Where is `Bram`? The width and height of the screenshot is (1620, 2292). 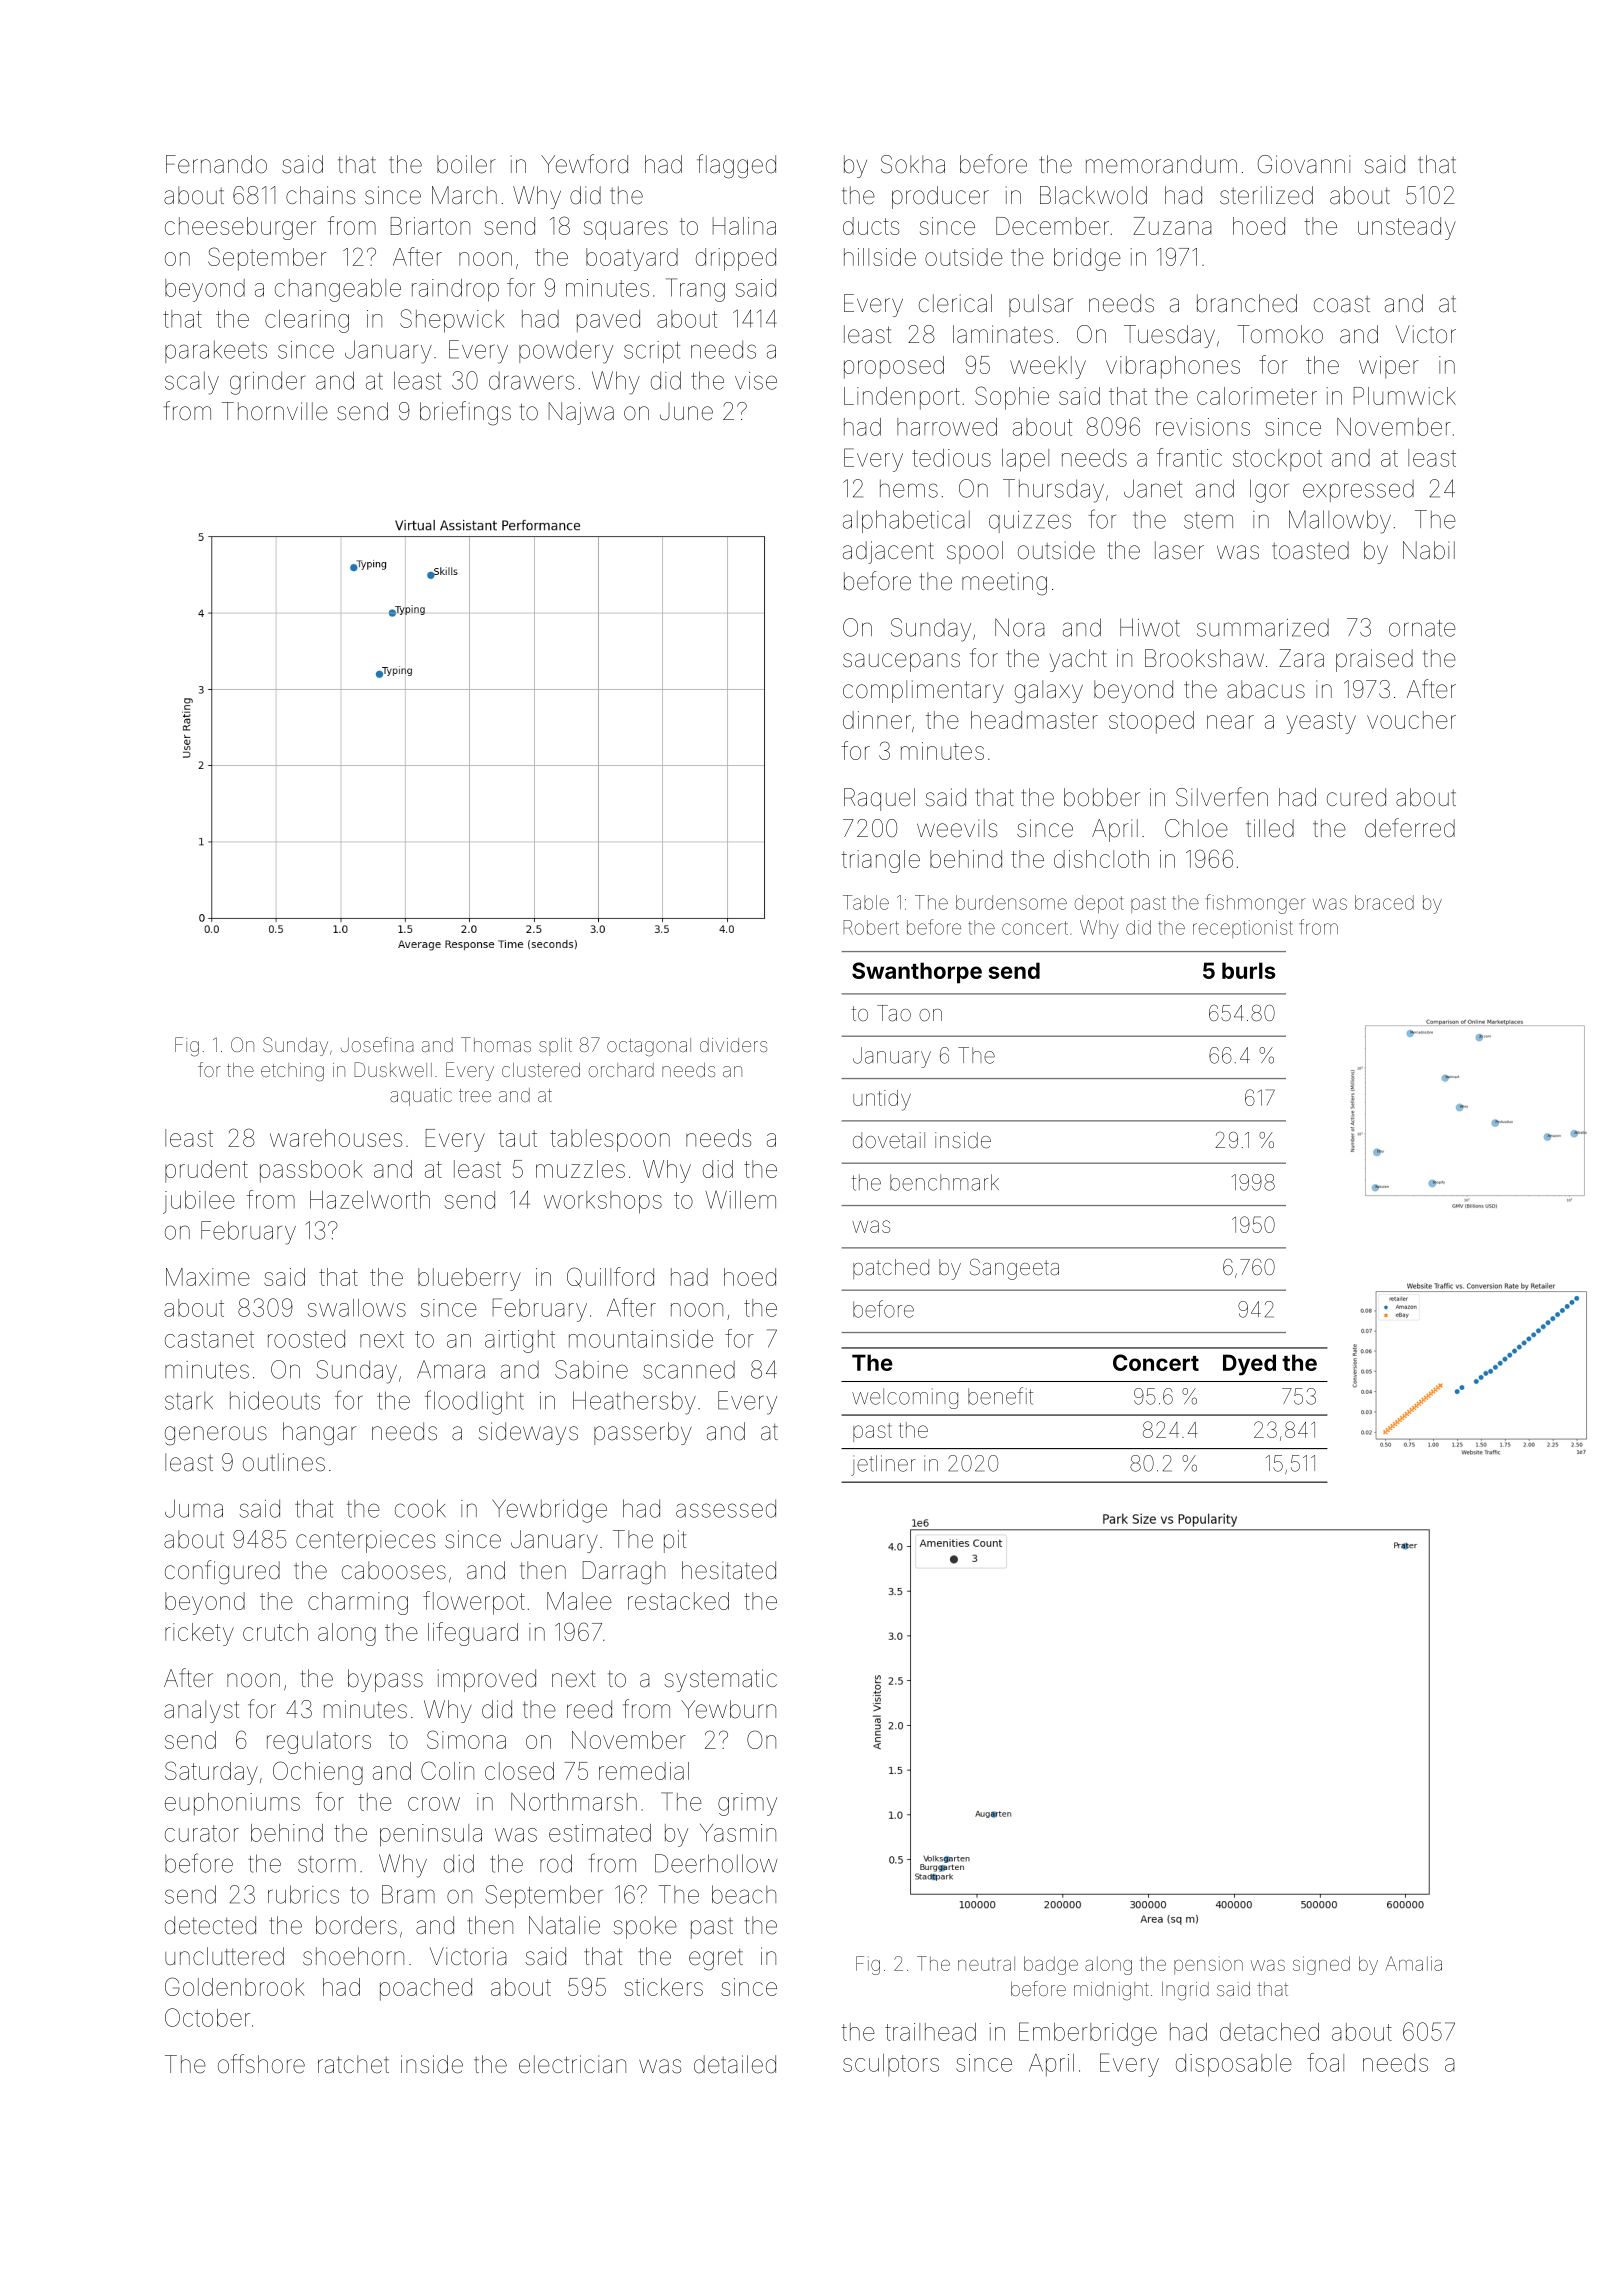 Bram is located at coordinates (408, 1894).
